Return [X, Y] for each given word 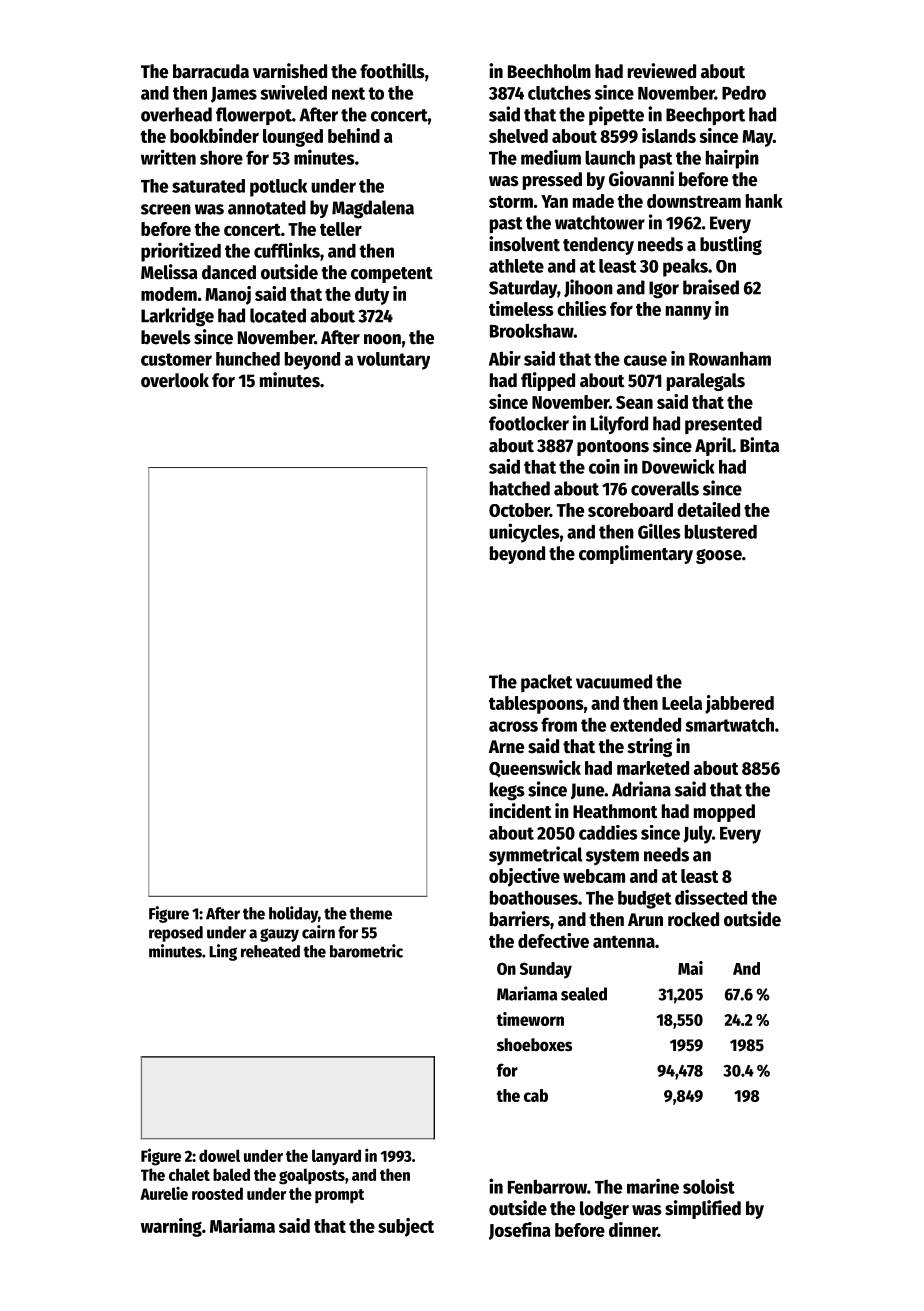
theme [370, 913]
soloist [709, 1186]
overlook [175, 380]
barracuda [211, 71]
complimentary [636, 554]
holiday [293, 914]
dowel [219, 1155]
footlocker [529, 423]
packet [547, 683]
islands [669, 135]
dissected [711, 897]
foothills [392, 71]
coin [604, 466]
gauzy [279, 935]
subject [406, 1227]
